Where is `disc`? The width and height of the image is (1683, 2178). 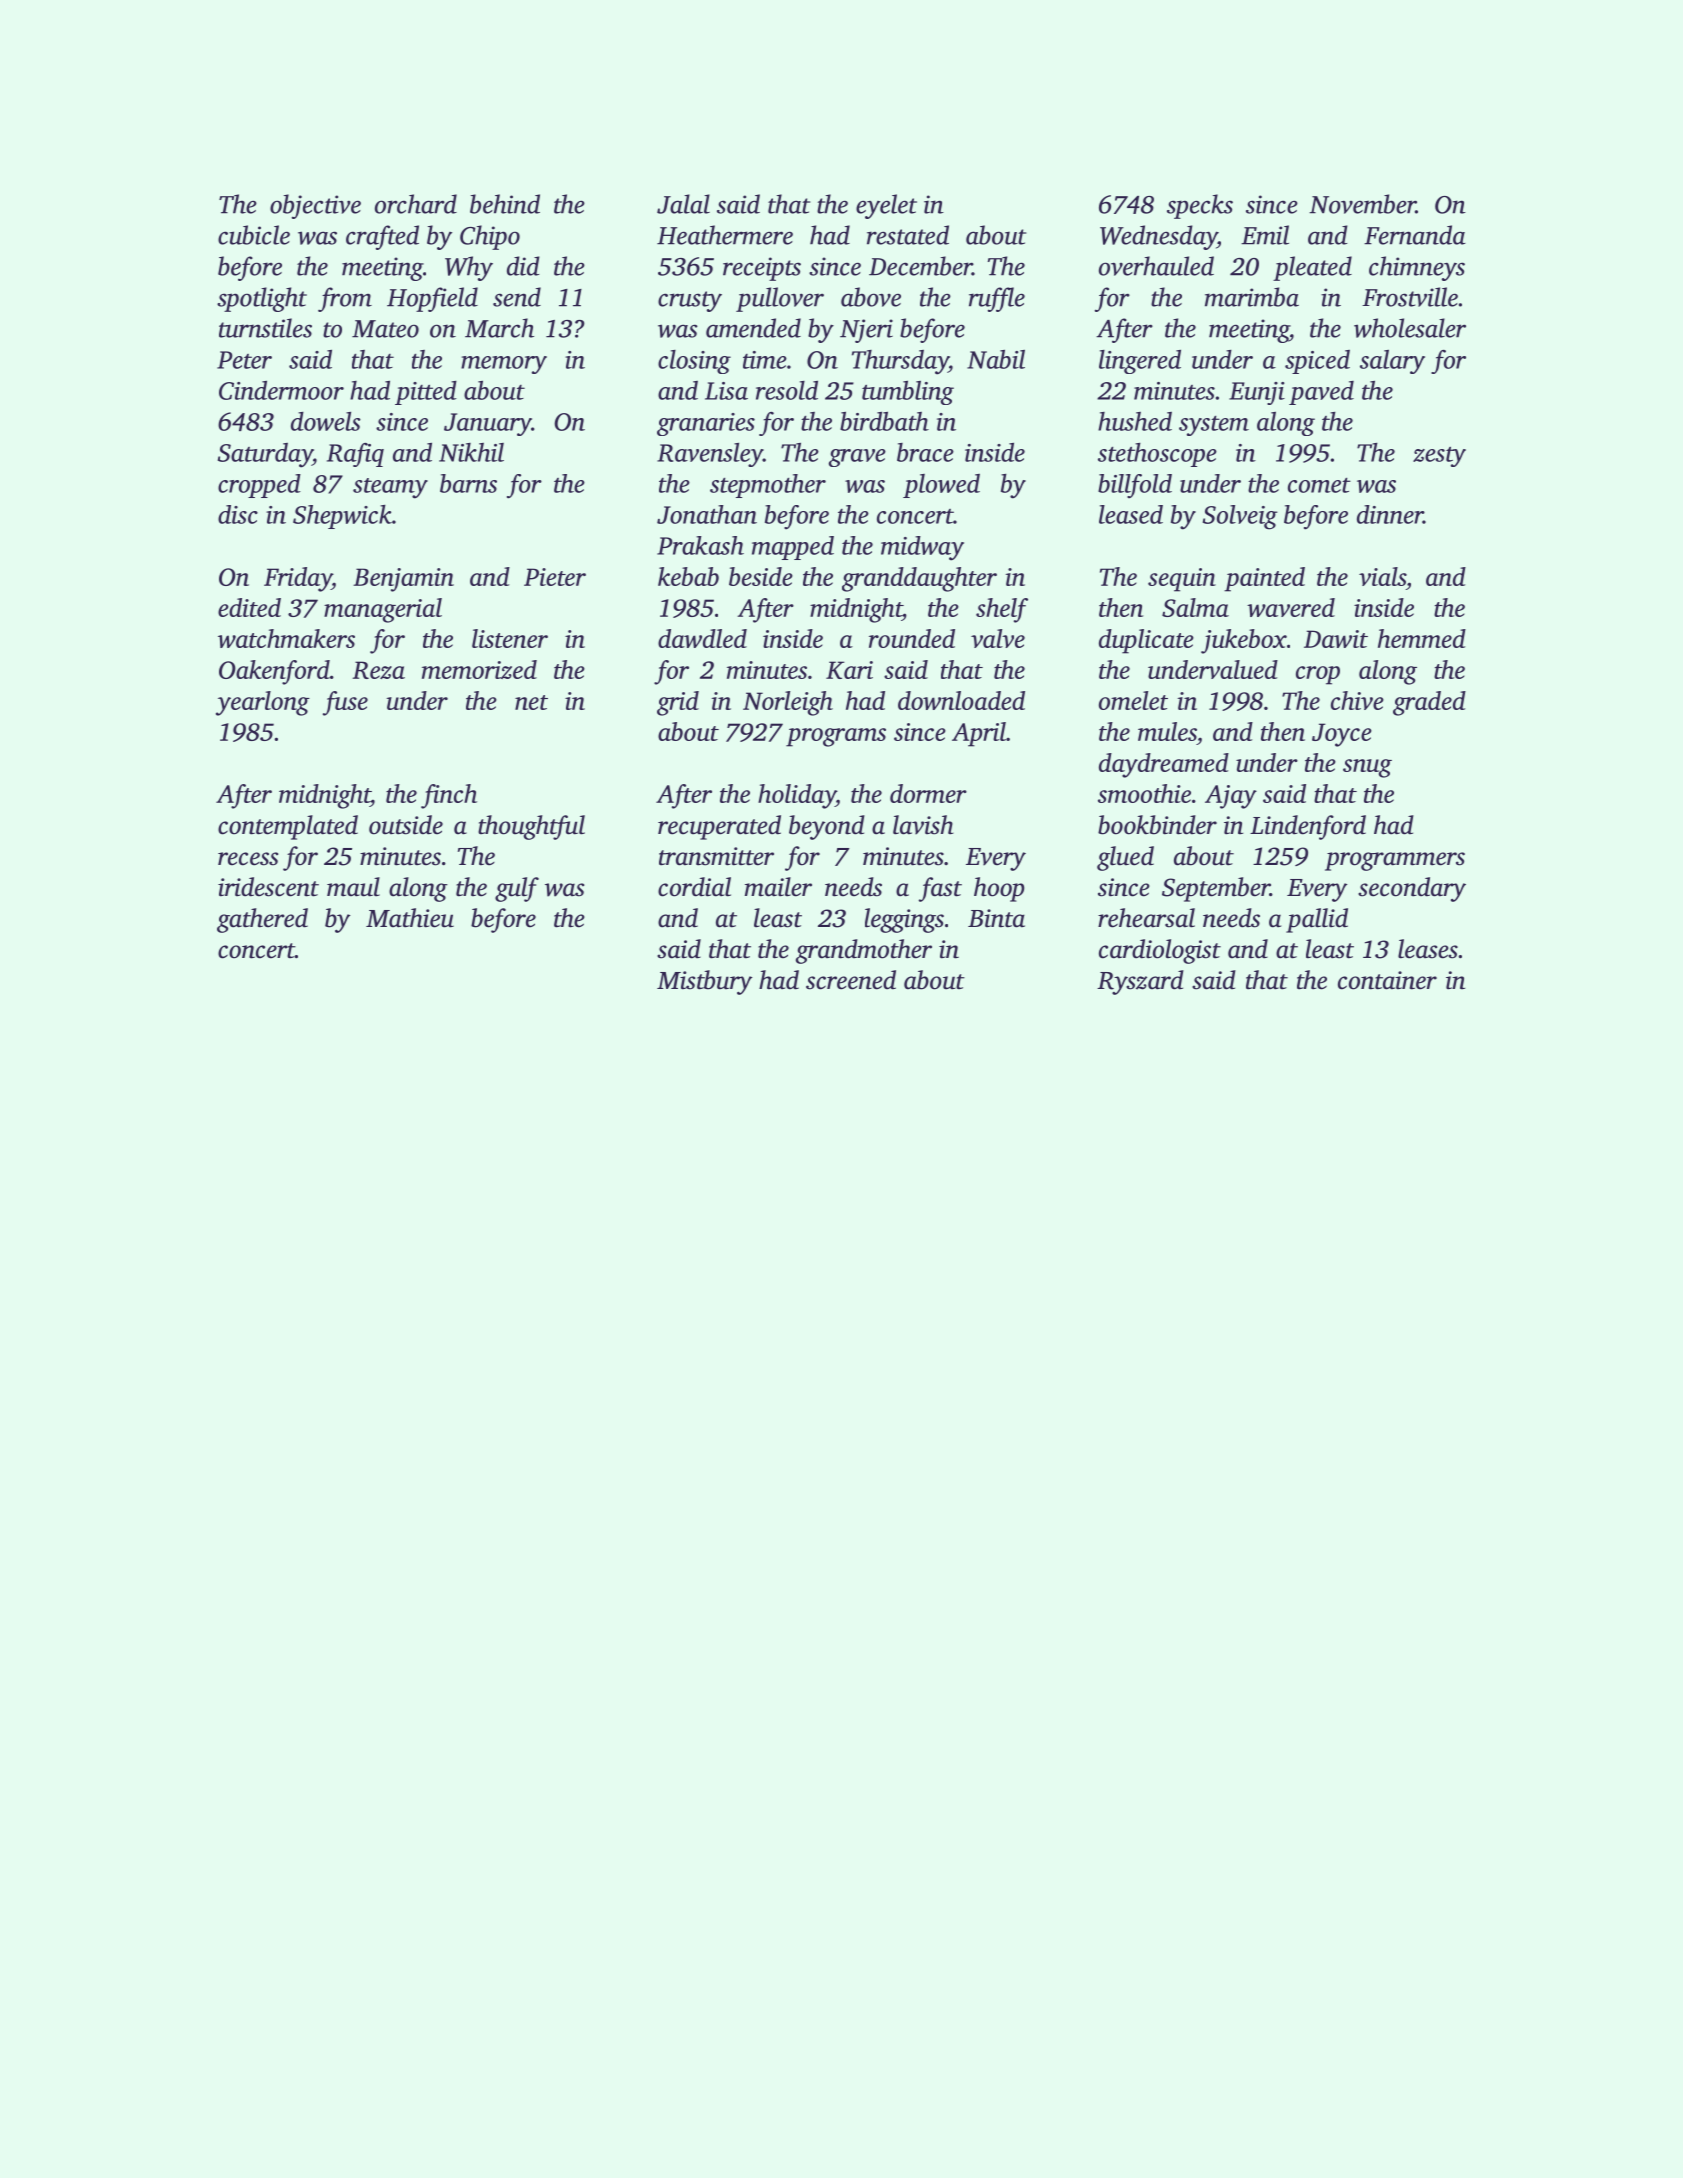
disc is located at coordinates (238, 514).
